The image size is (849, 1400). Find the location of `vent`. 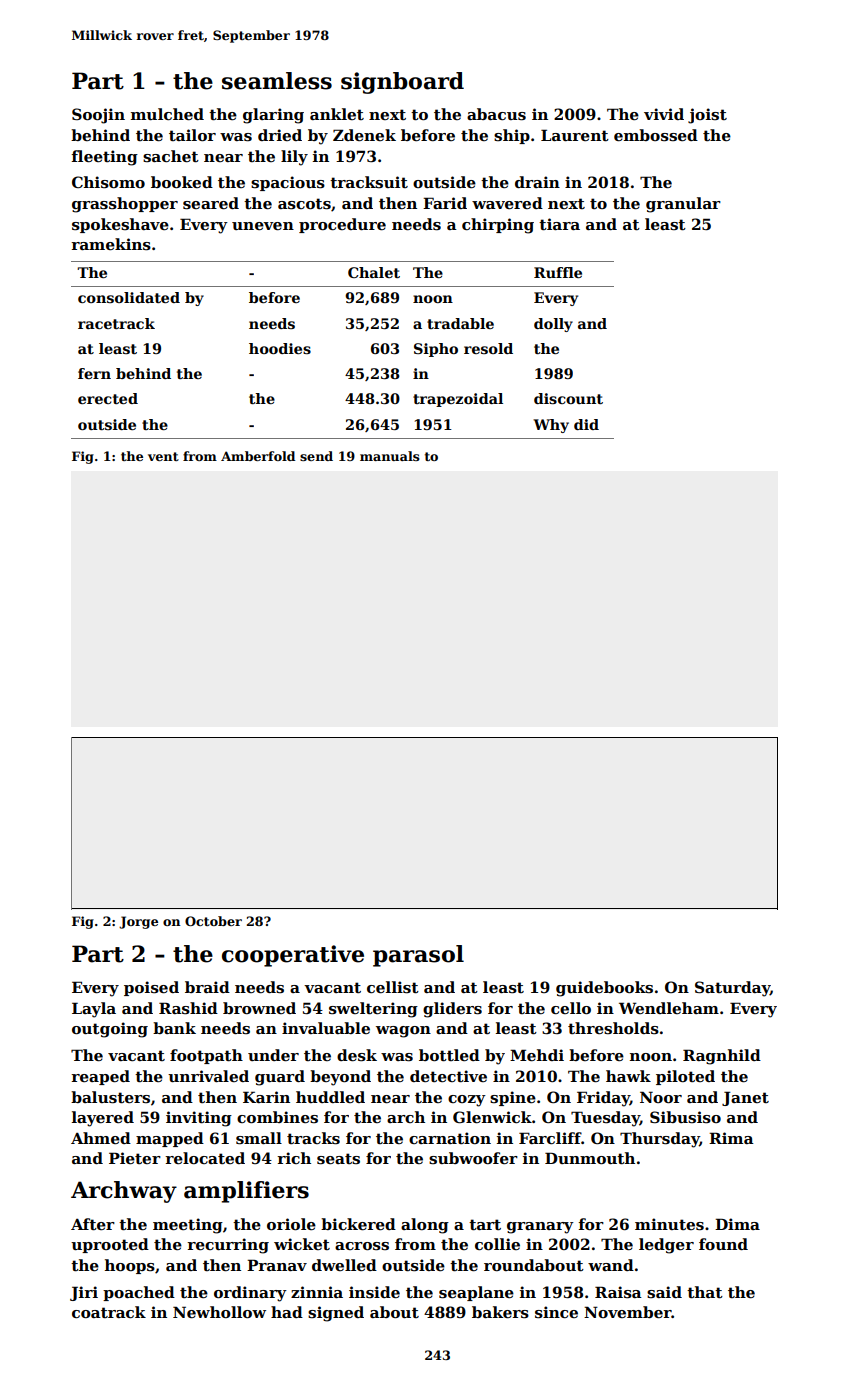

vent is located at coordinates (163, 456).
